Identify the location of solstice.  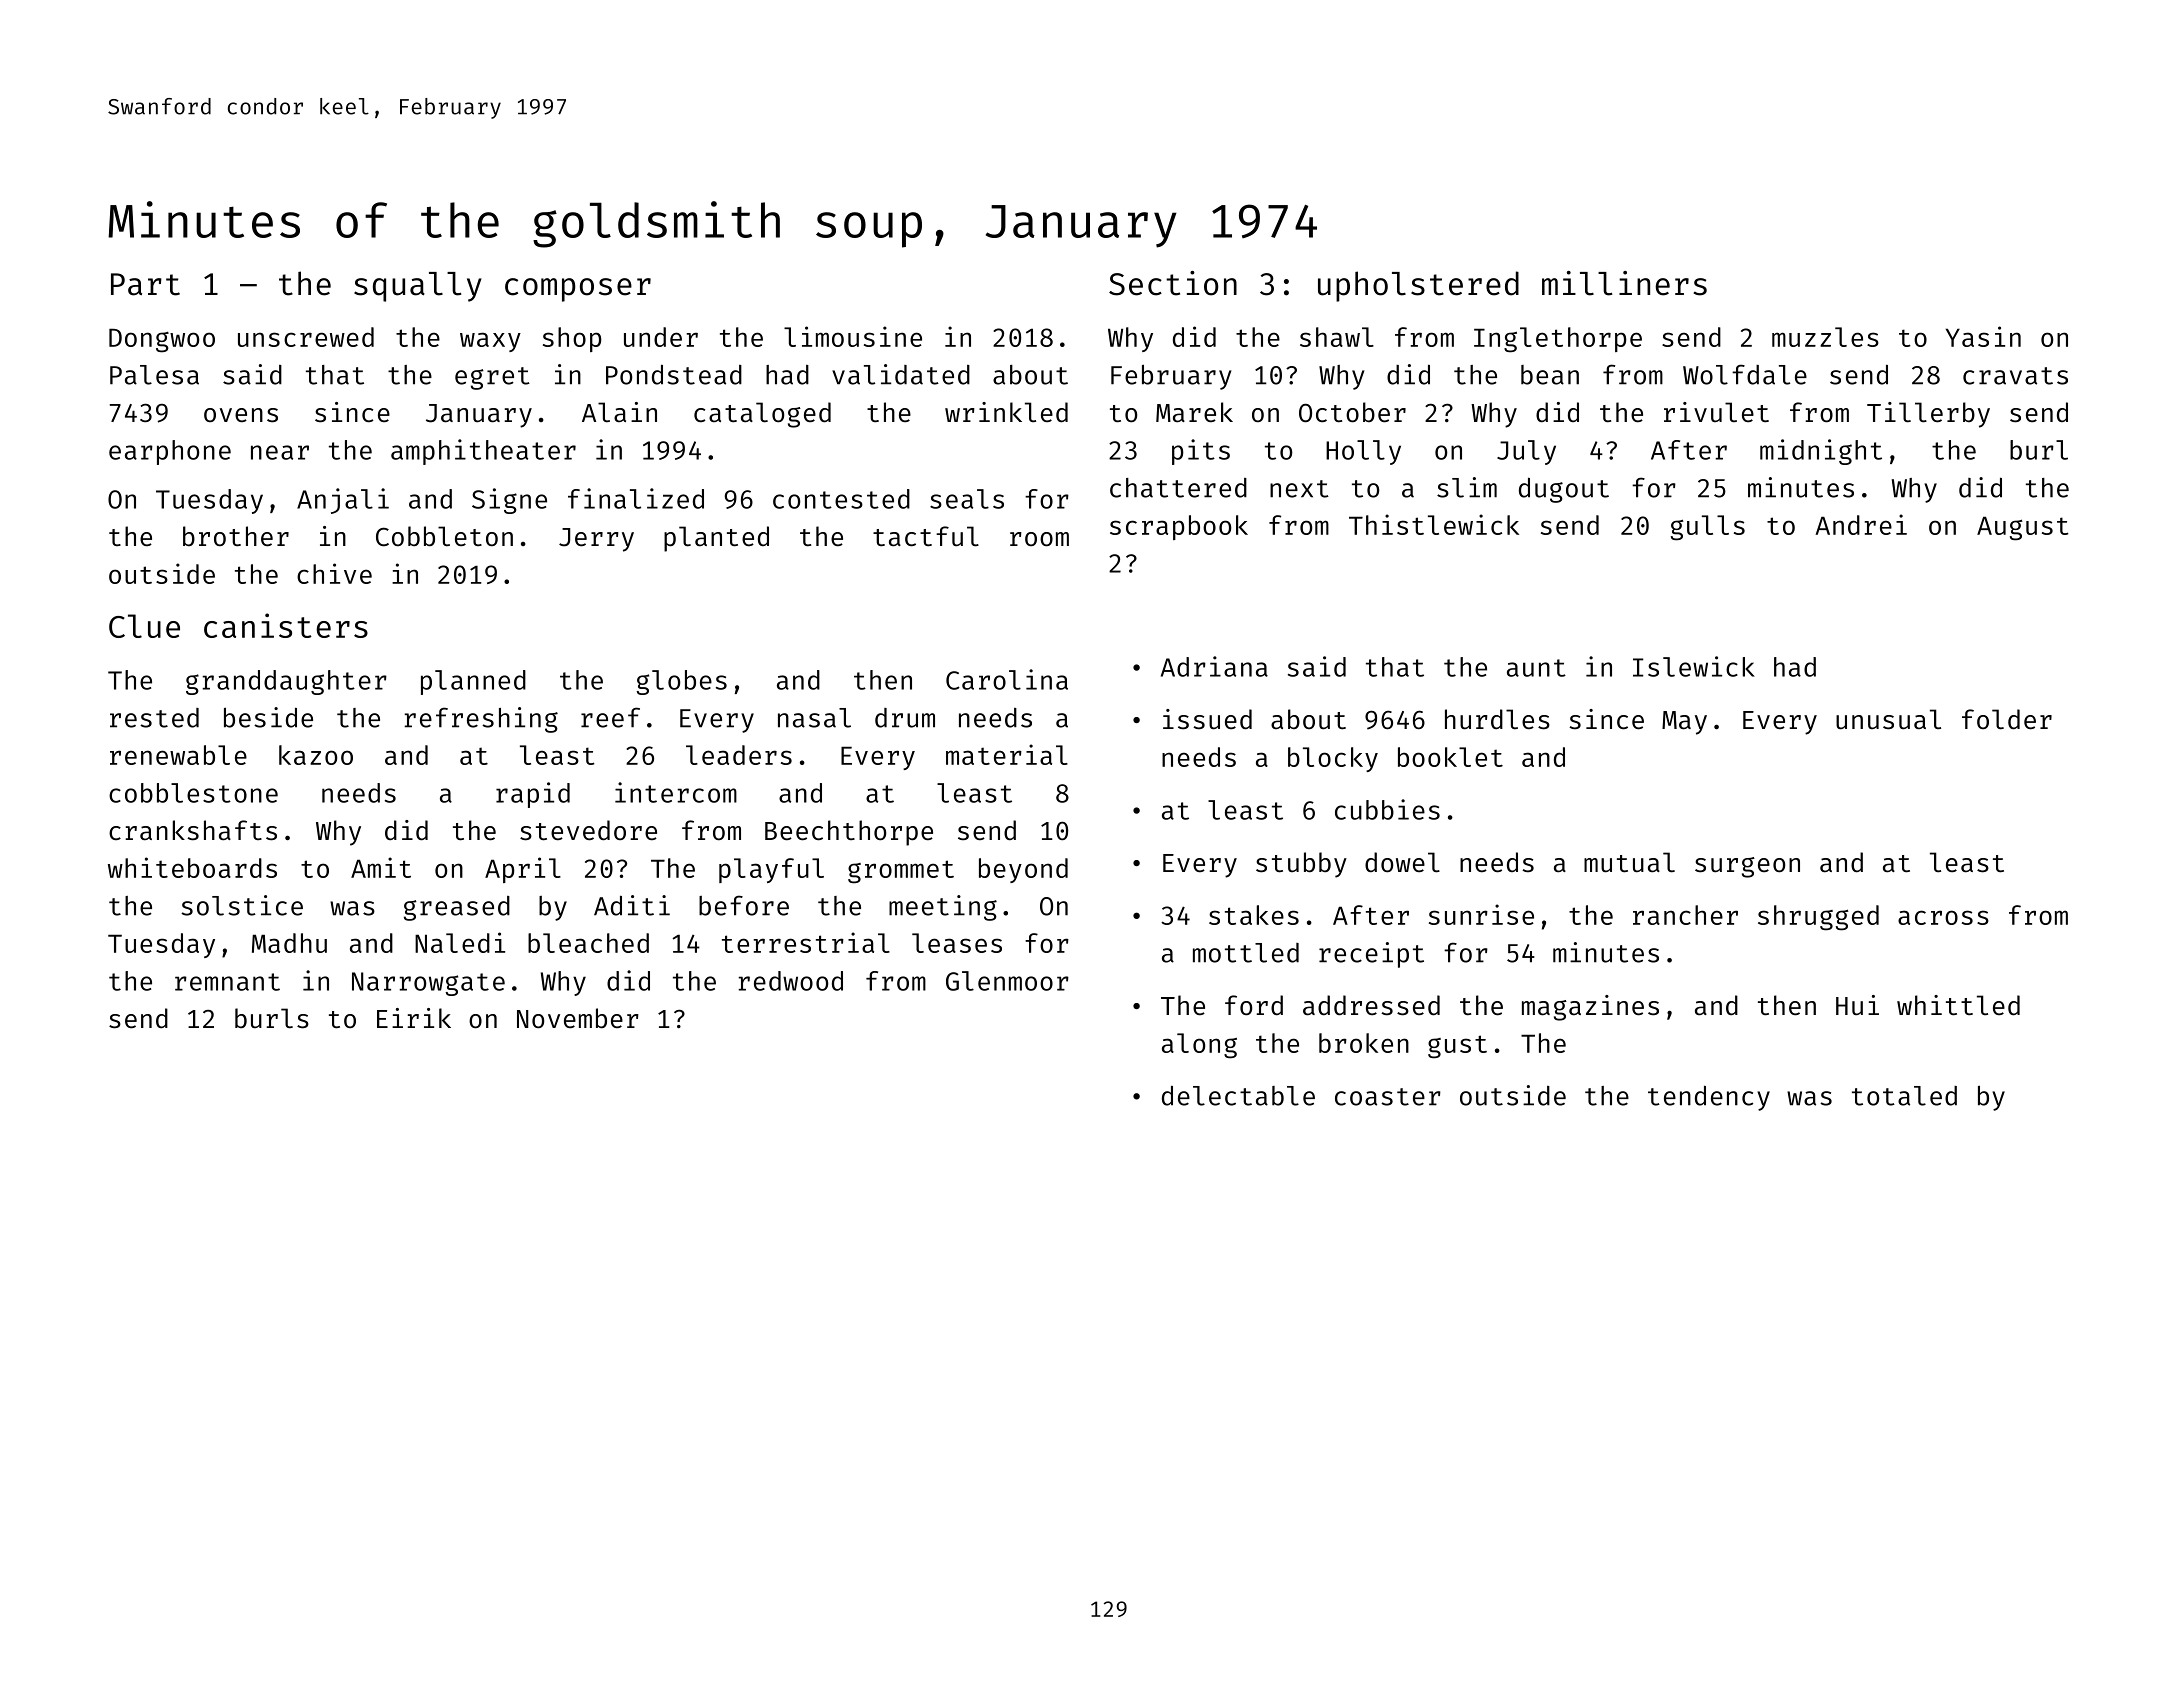
(242, 905).
